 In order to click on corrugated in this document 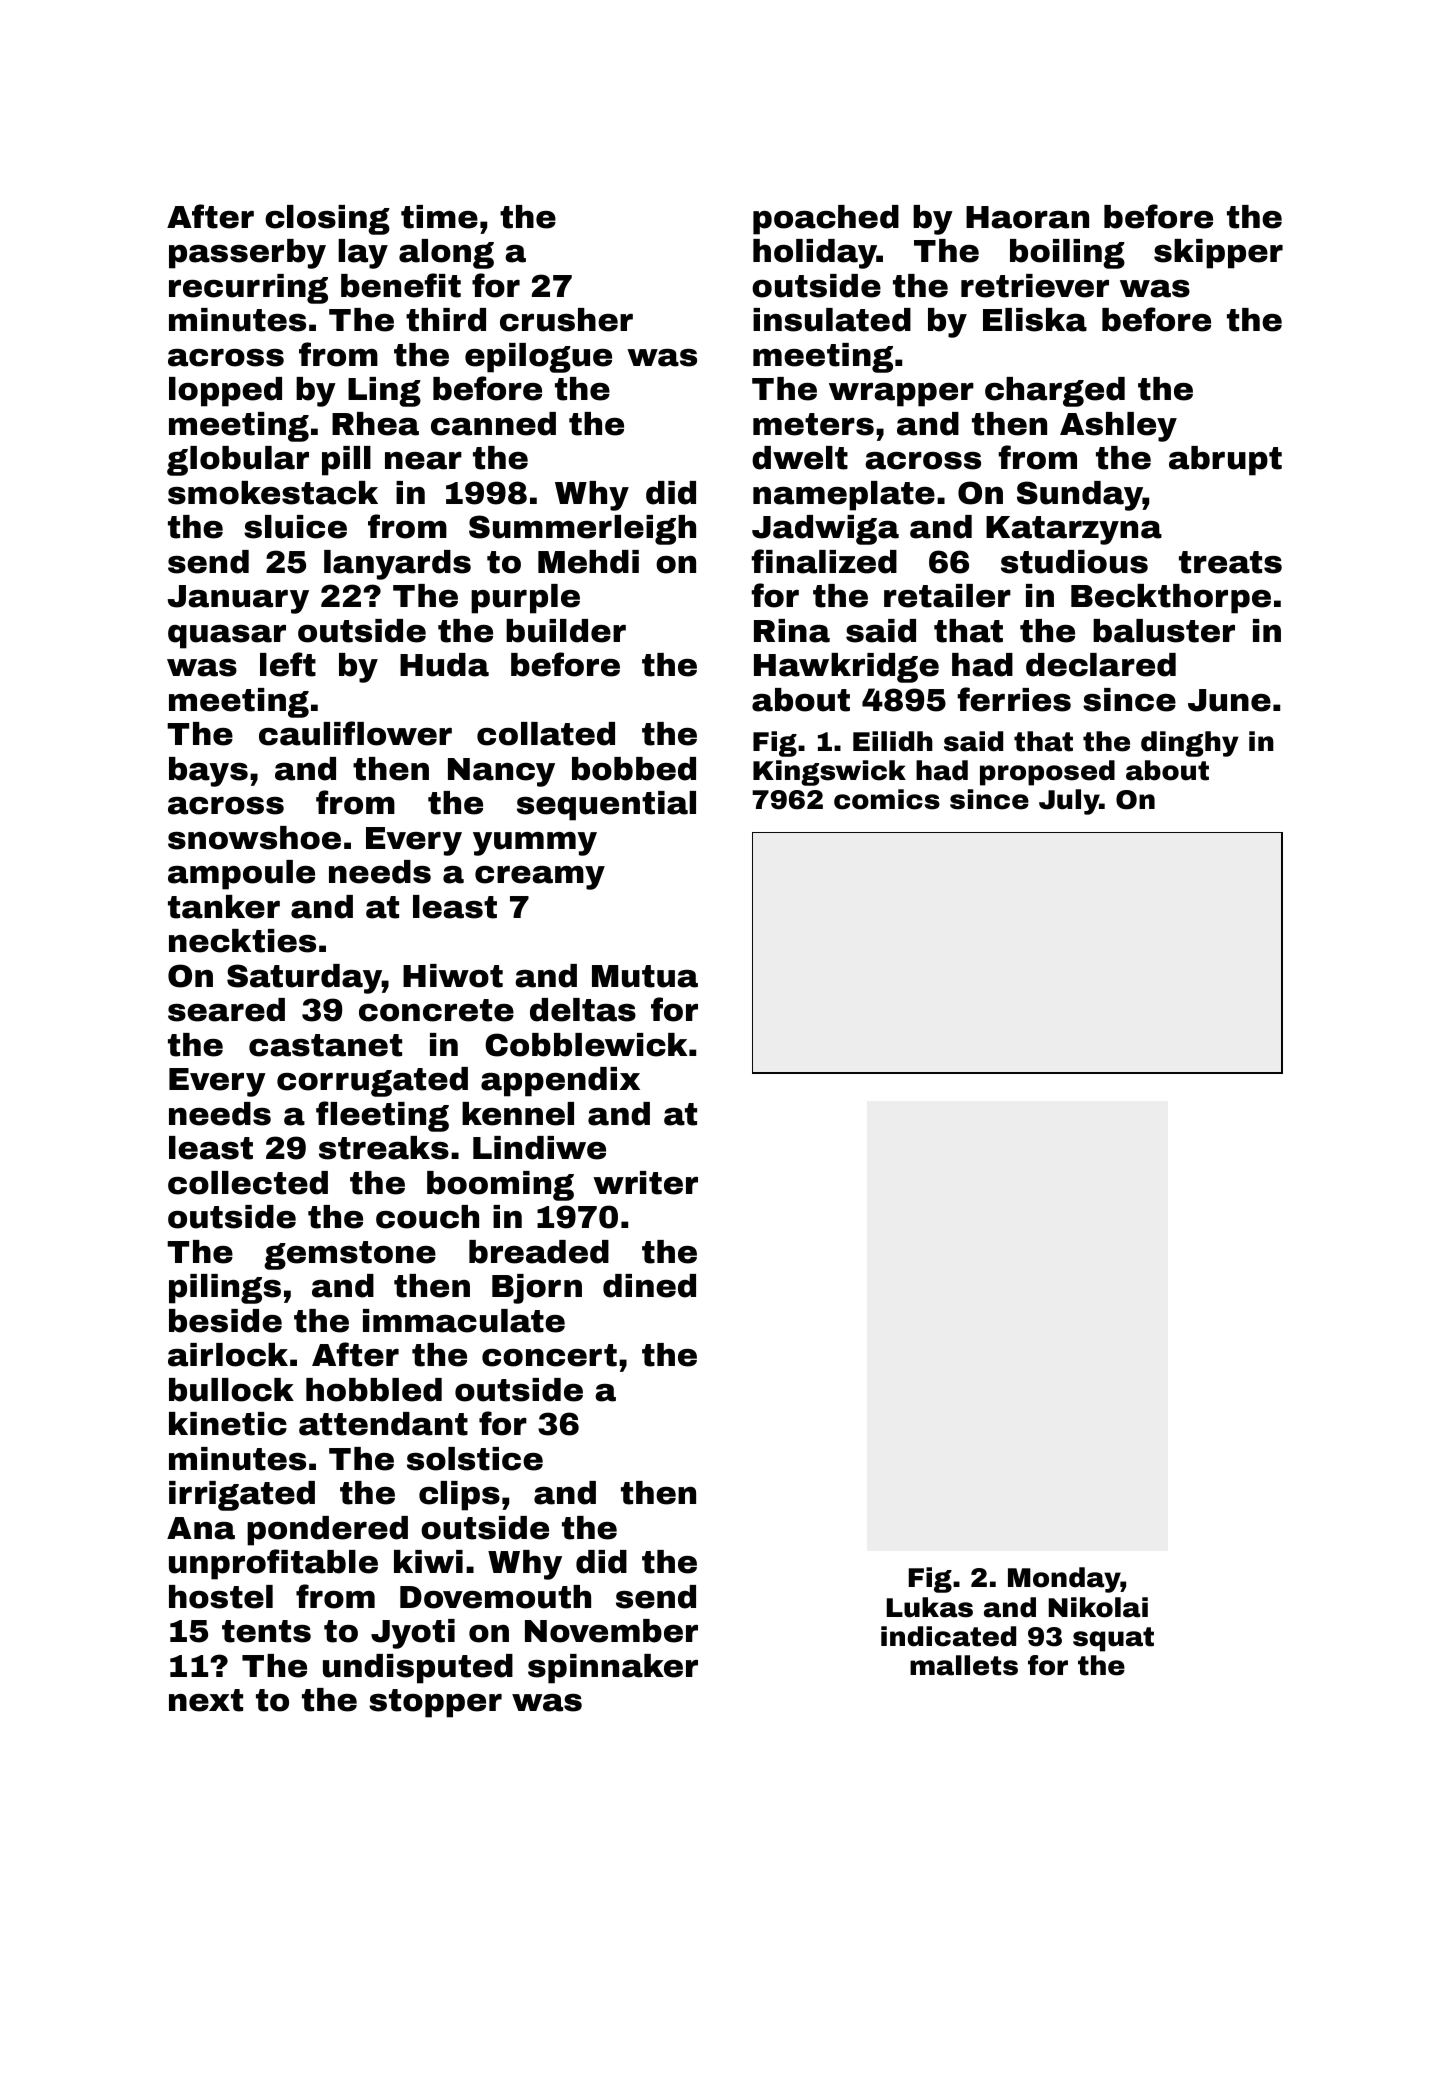, I will do `click(372, 1082)`.
